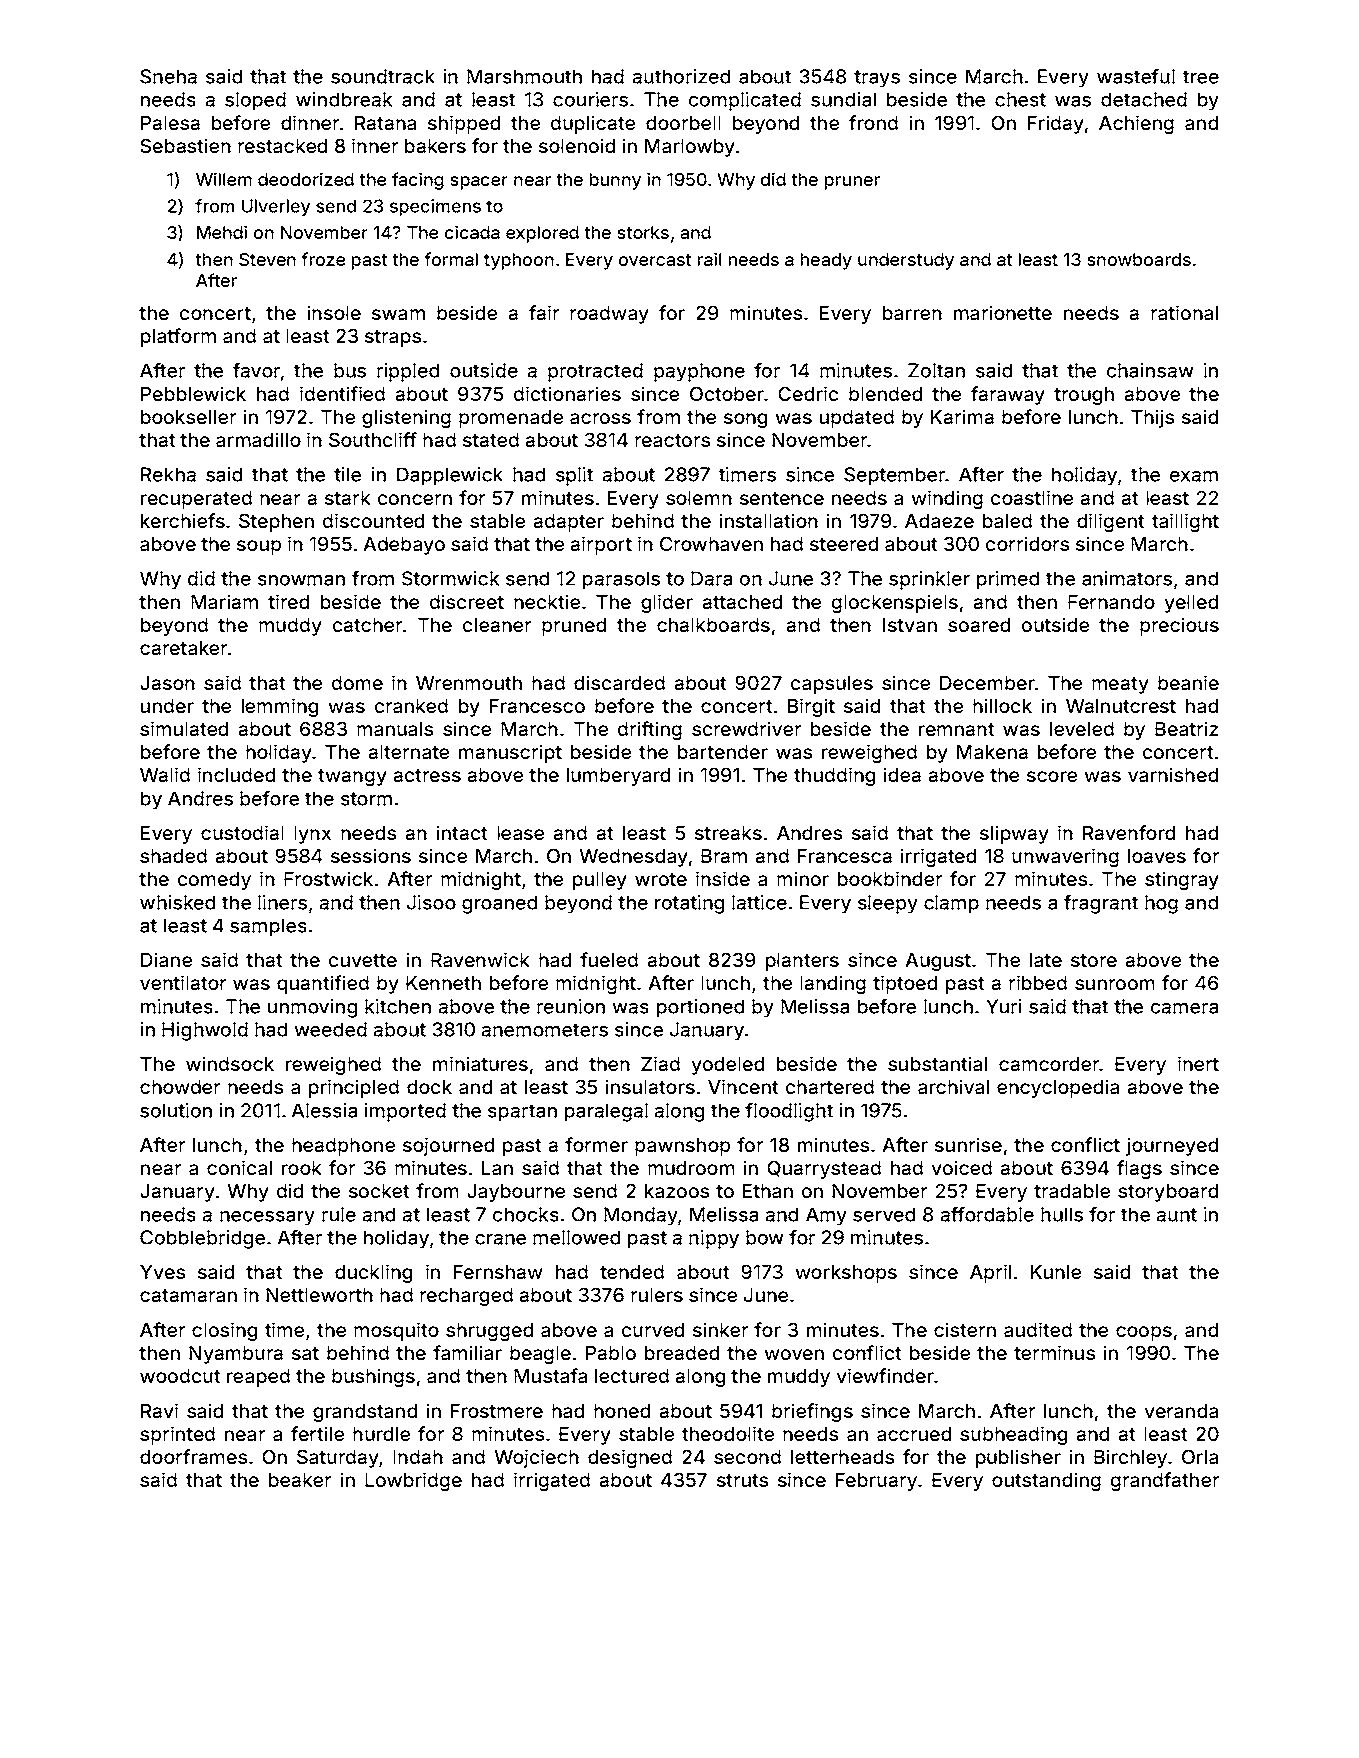 Image resolution: width=1359 pixels, height=1758 pixels. What do you see at coordinates (165, 774) in the screenshot?
I see `Walid` at bounding box center [165, 774].
